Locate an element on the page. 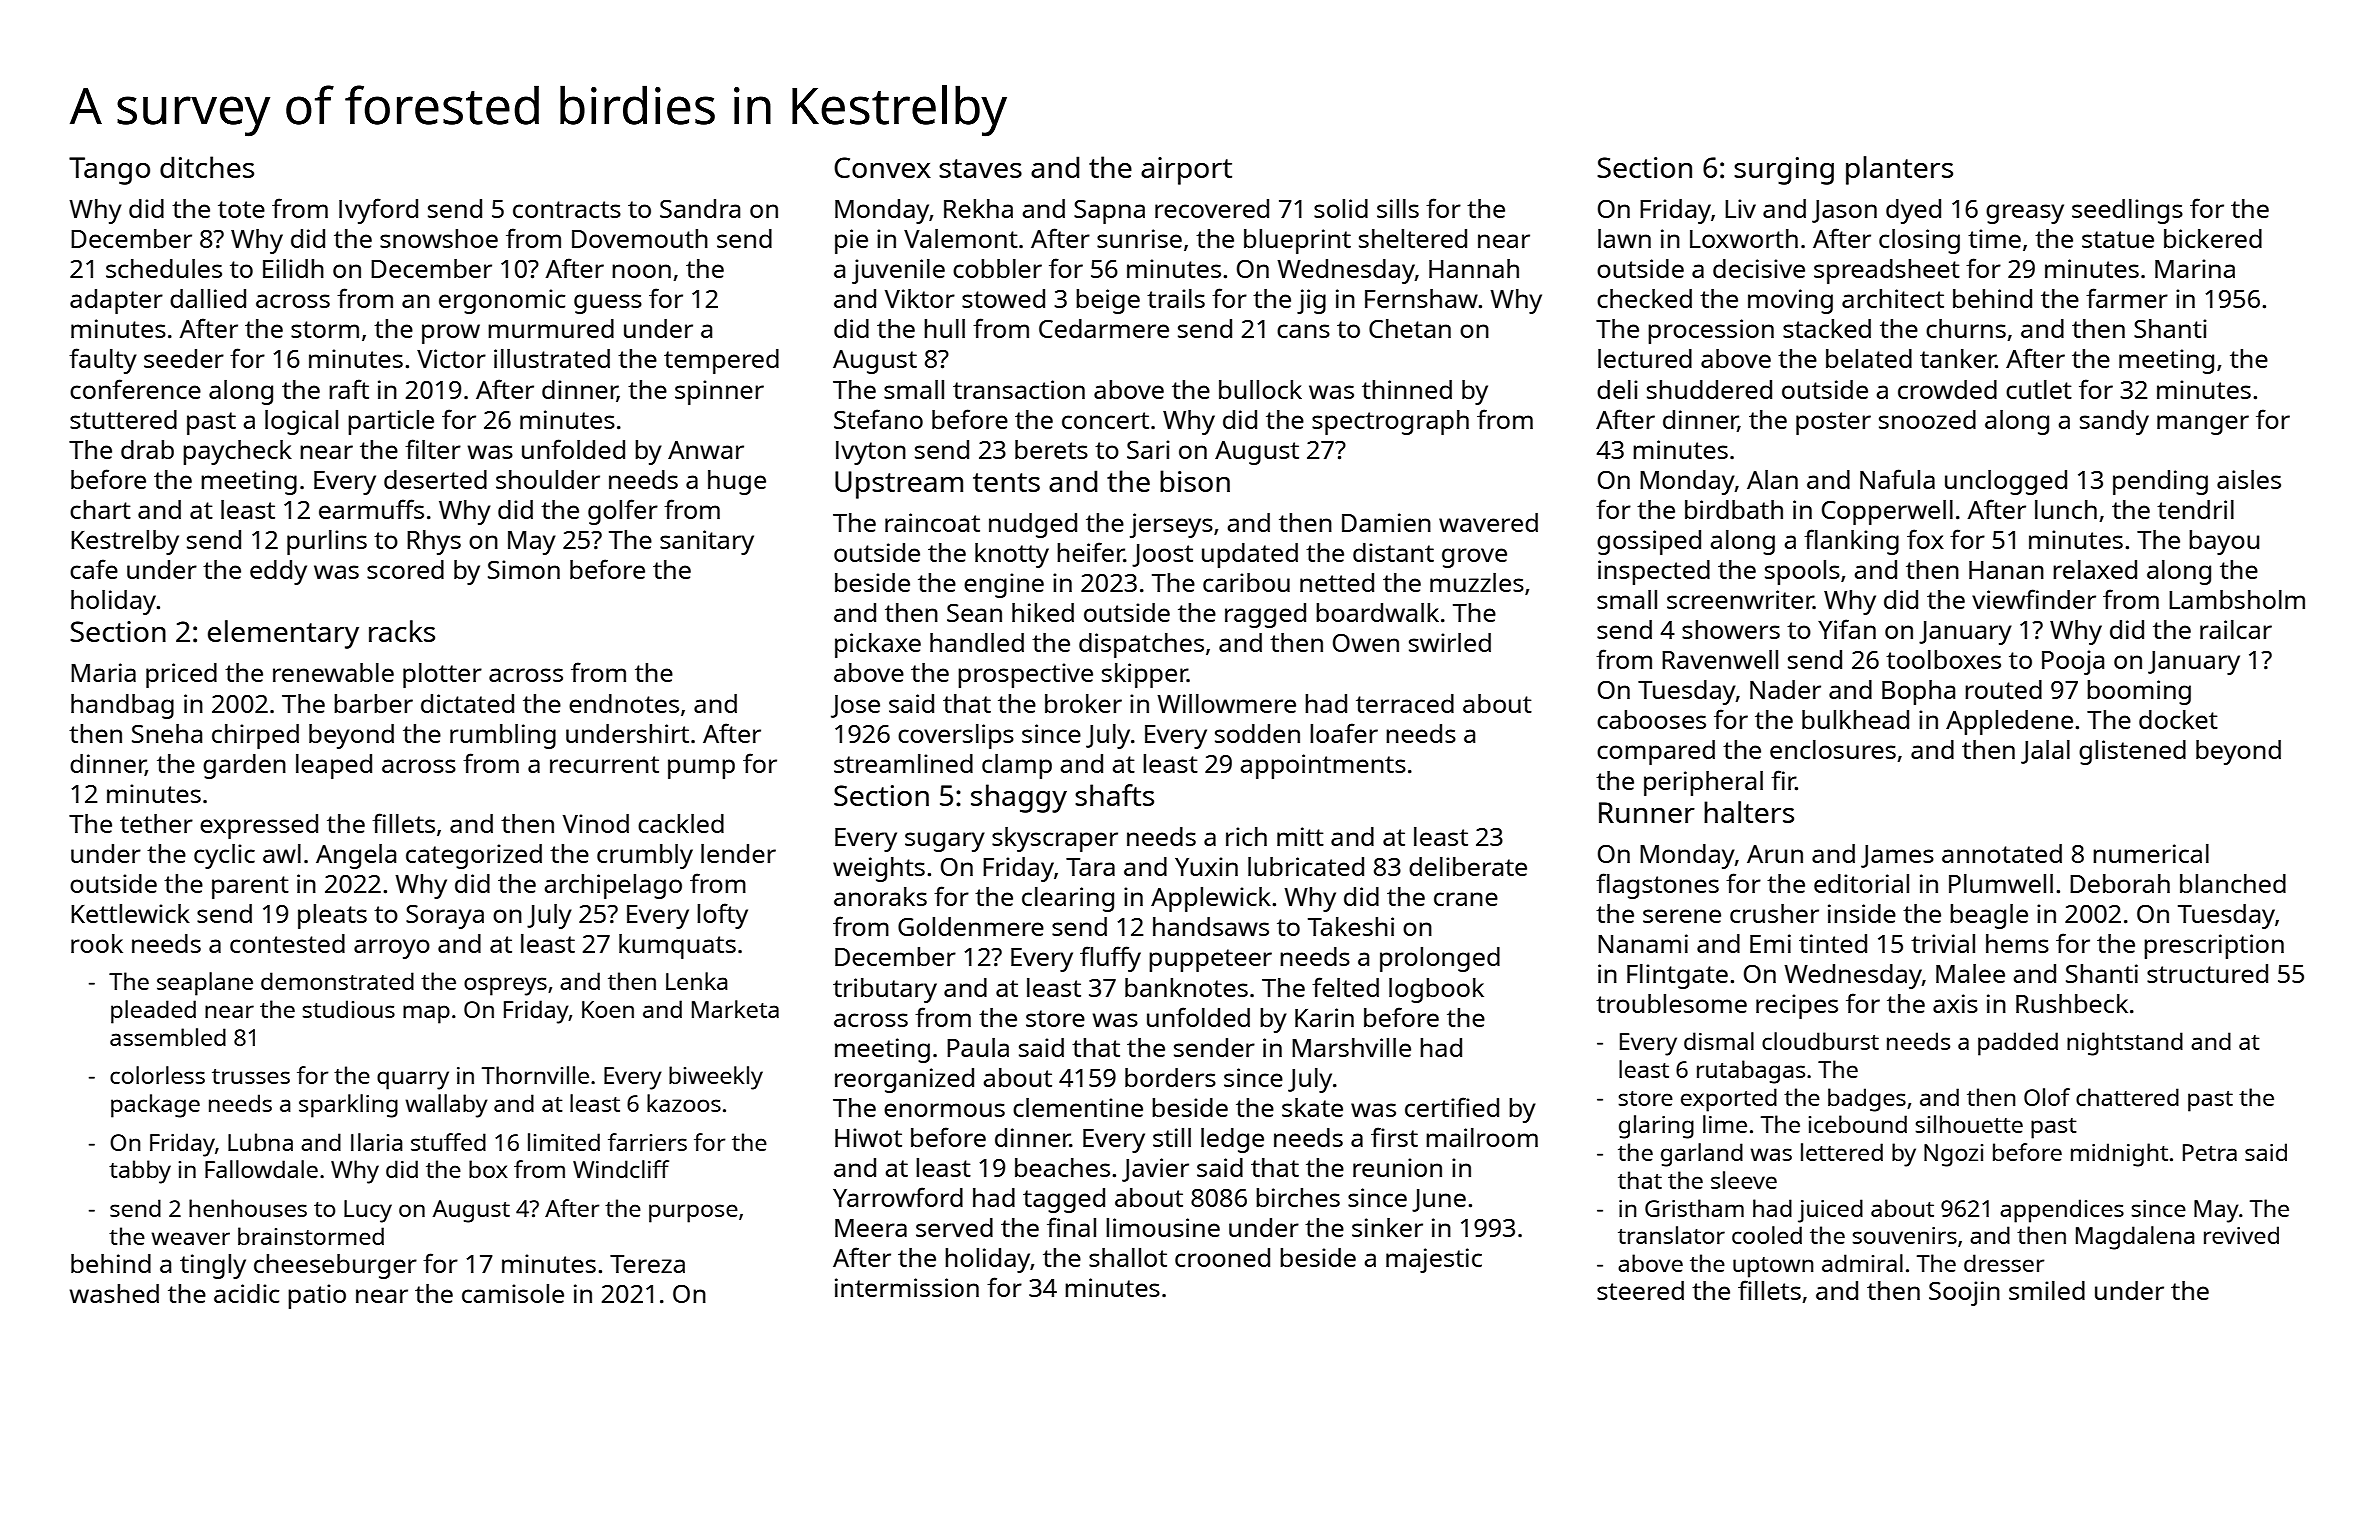 The height and width of the page is (1540, 2380). Dovemouth is located at coordinates (640, 238).
